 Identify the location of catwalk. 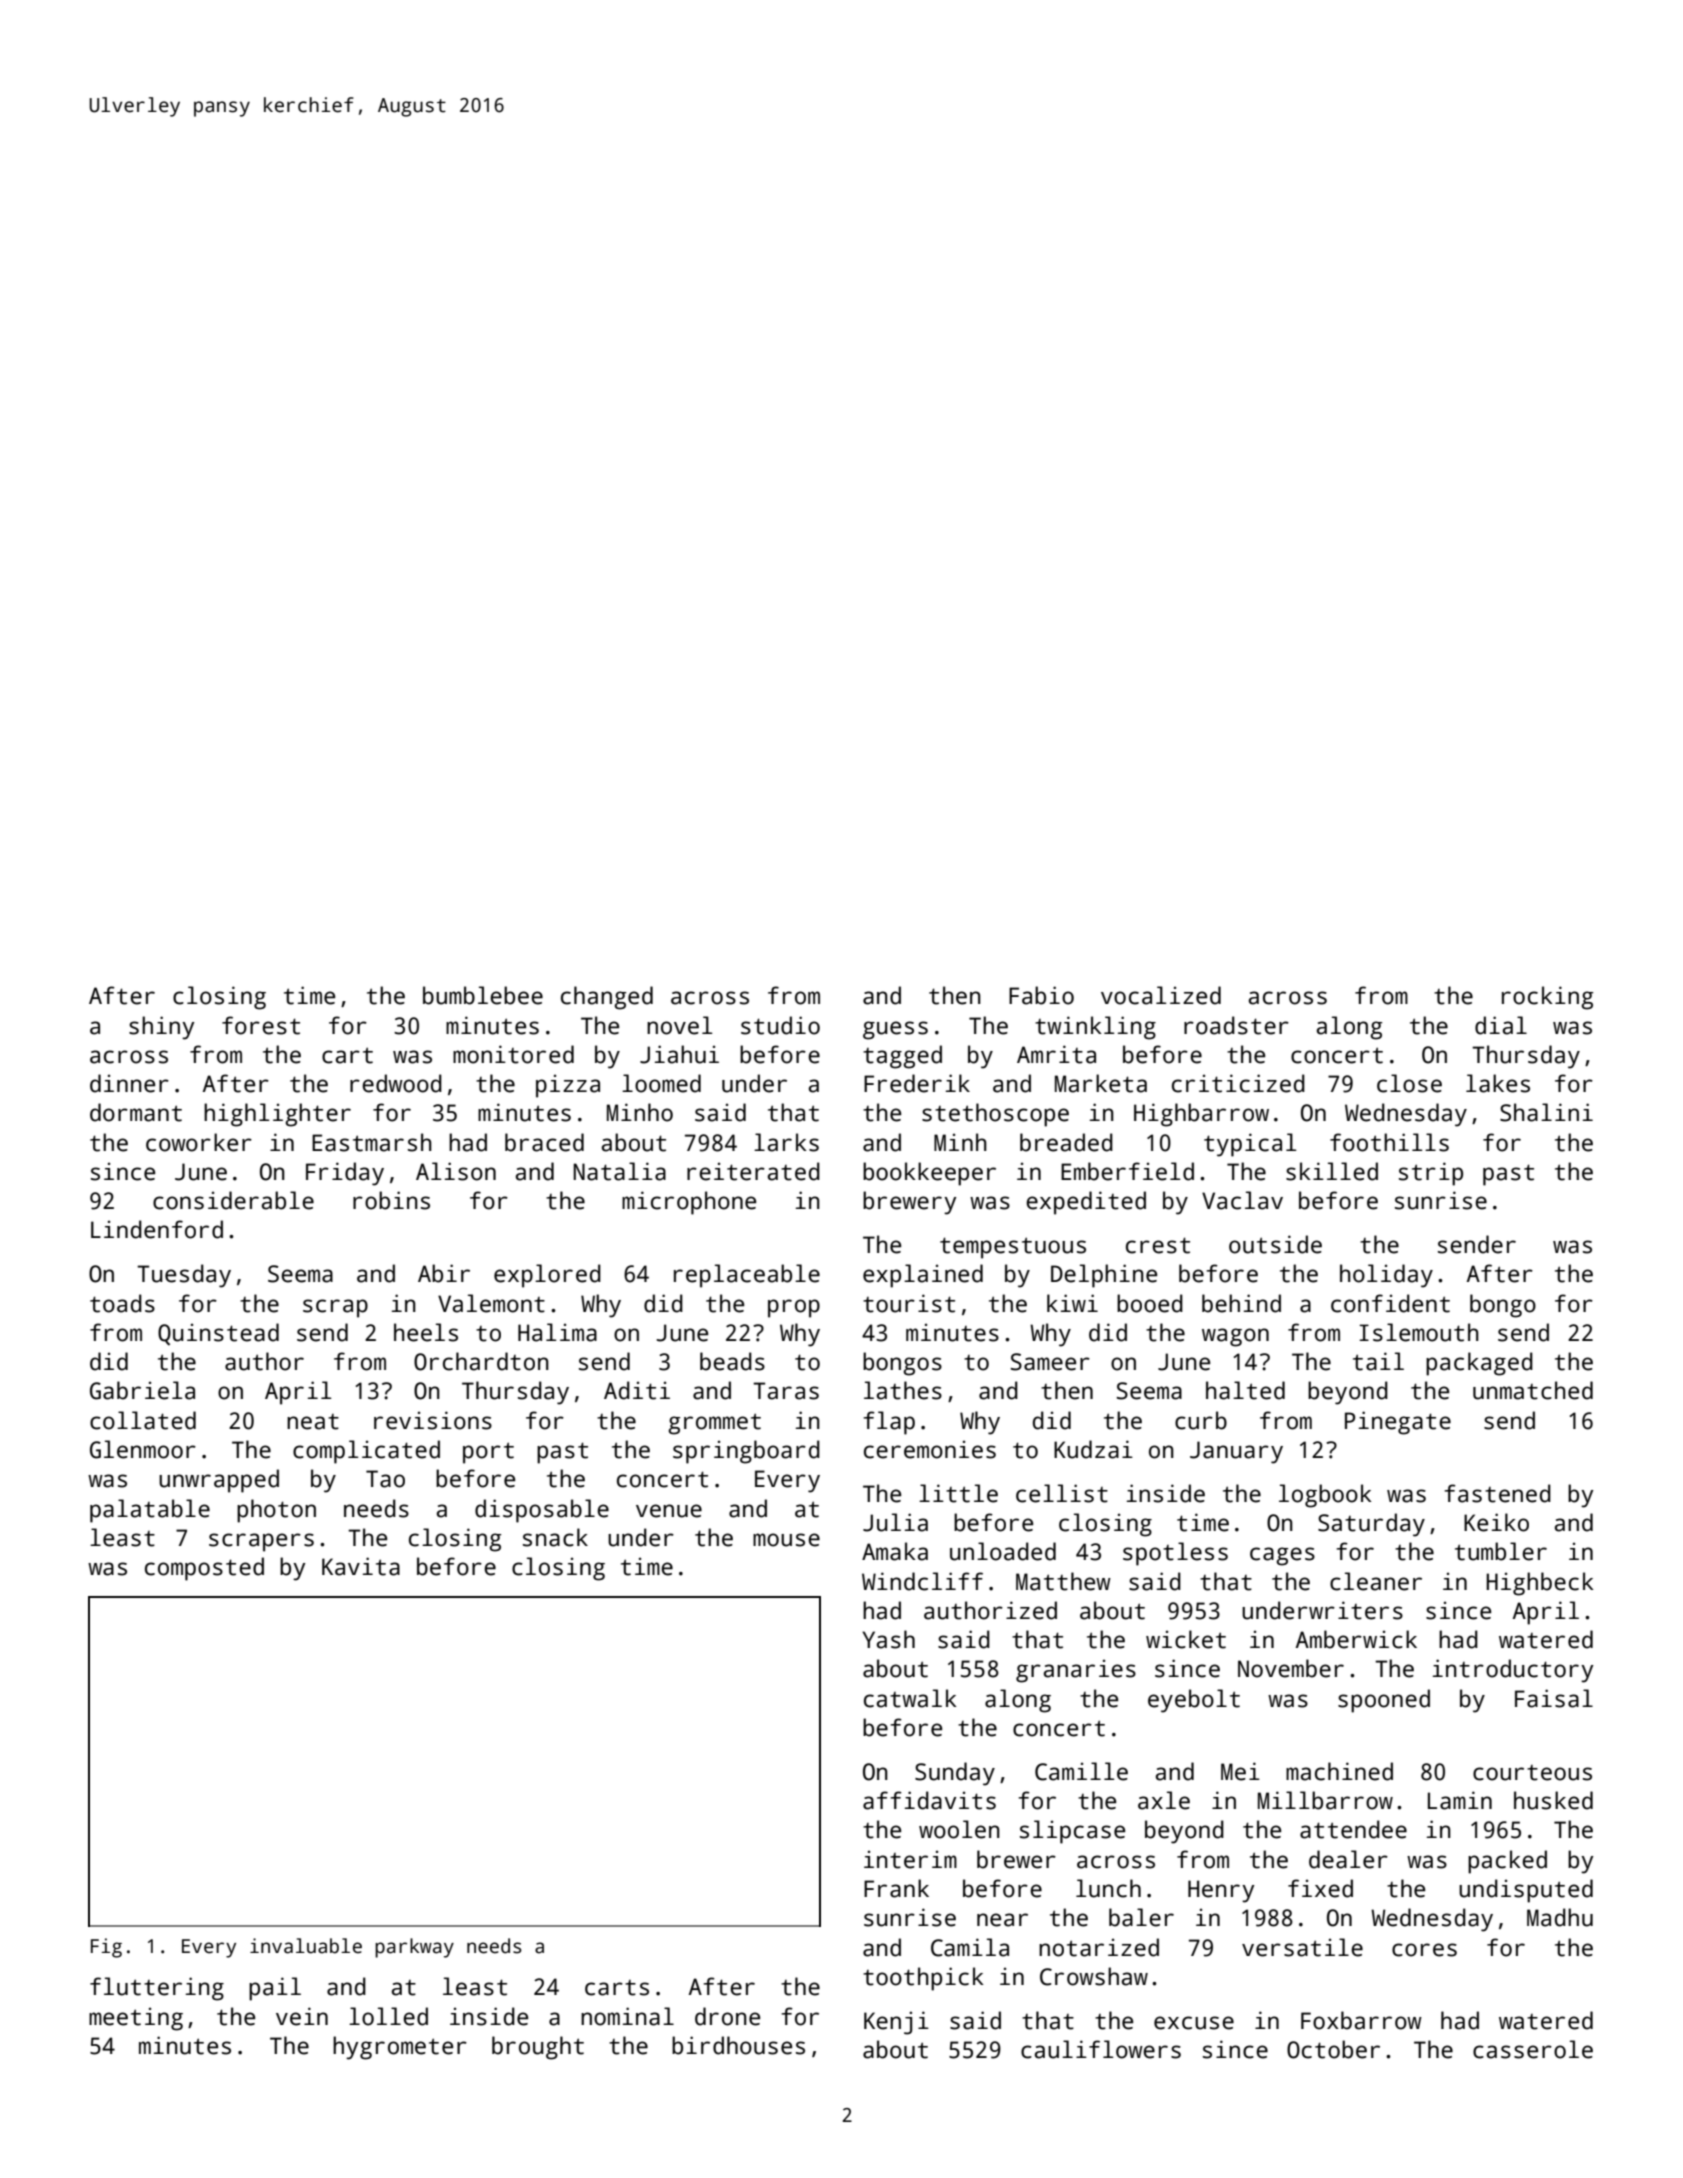
(910, 1698).
